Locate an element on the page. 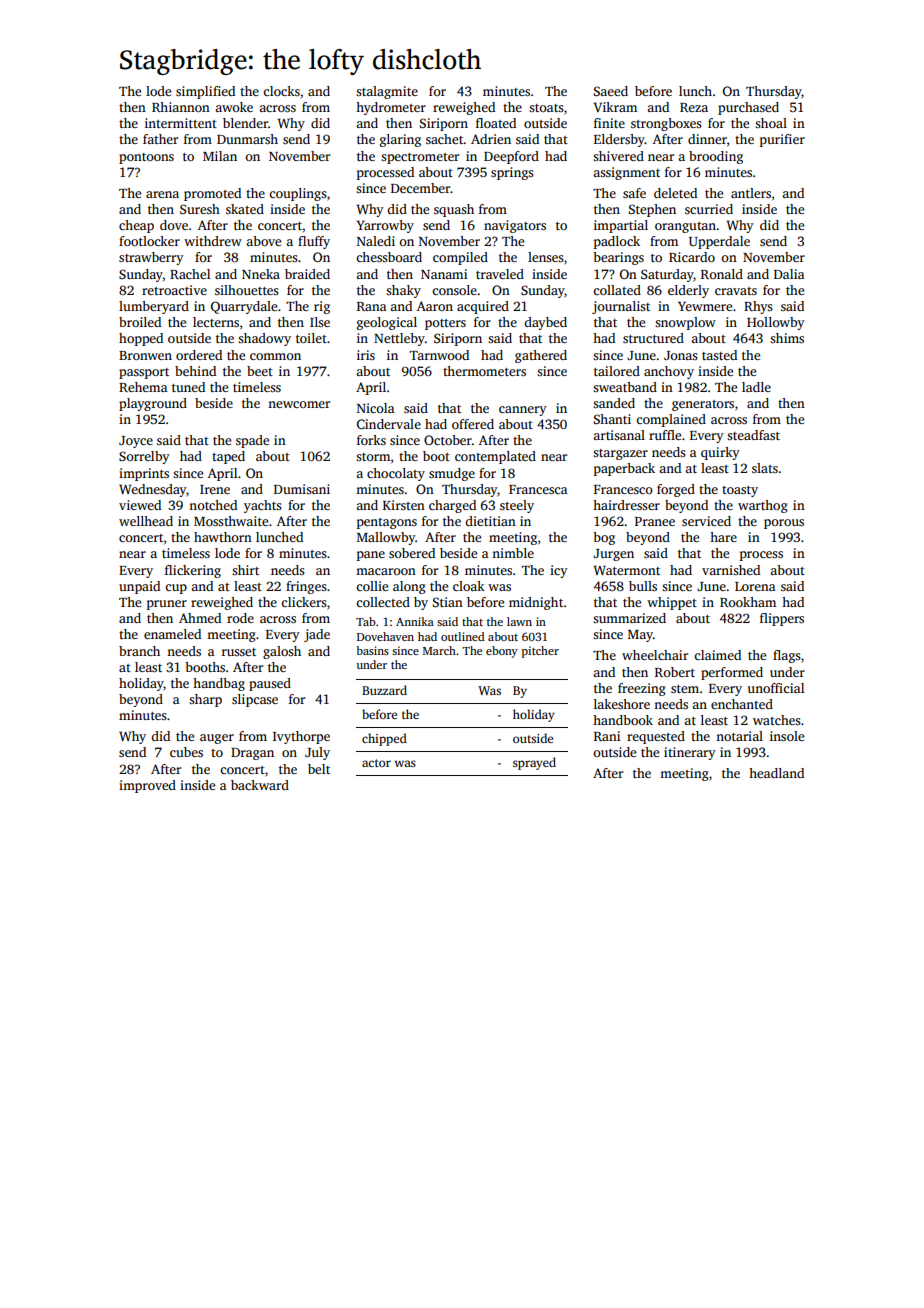 The image size is (924, 1308). varnished is located at coordinates (731, 570).
